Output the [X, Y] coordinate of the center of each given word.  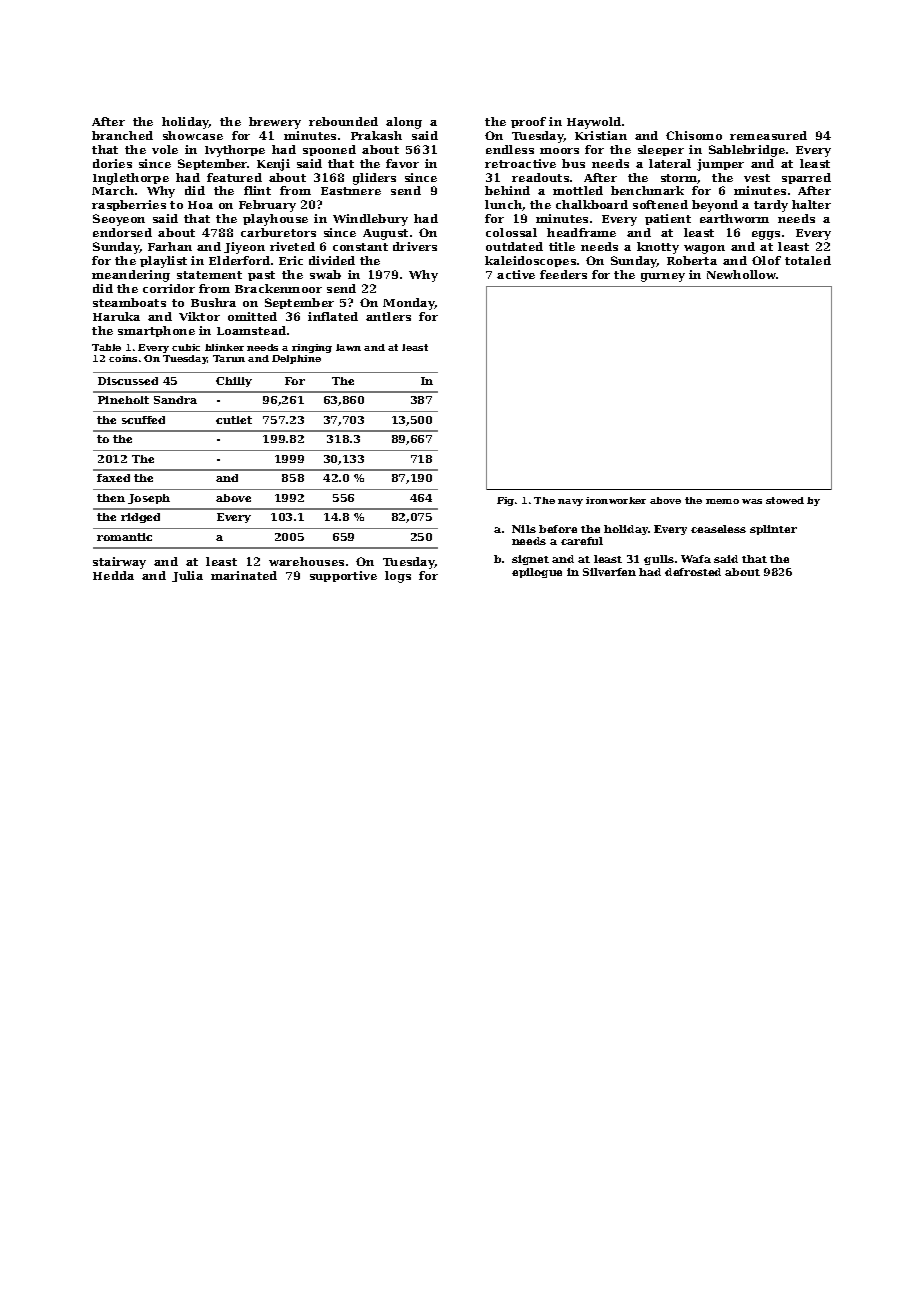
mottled [578, 190]
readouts [540, 177]
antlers [388, 316]
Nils [524, 529]
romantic [124, 537]
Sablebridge [747, 151]
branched [122, 135]
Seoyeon [119, 220]
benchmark [647, 190]
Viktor [199, 316]
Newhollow [741, 274]
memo [722, 501]
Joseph [149, 499]
